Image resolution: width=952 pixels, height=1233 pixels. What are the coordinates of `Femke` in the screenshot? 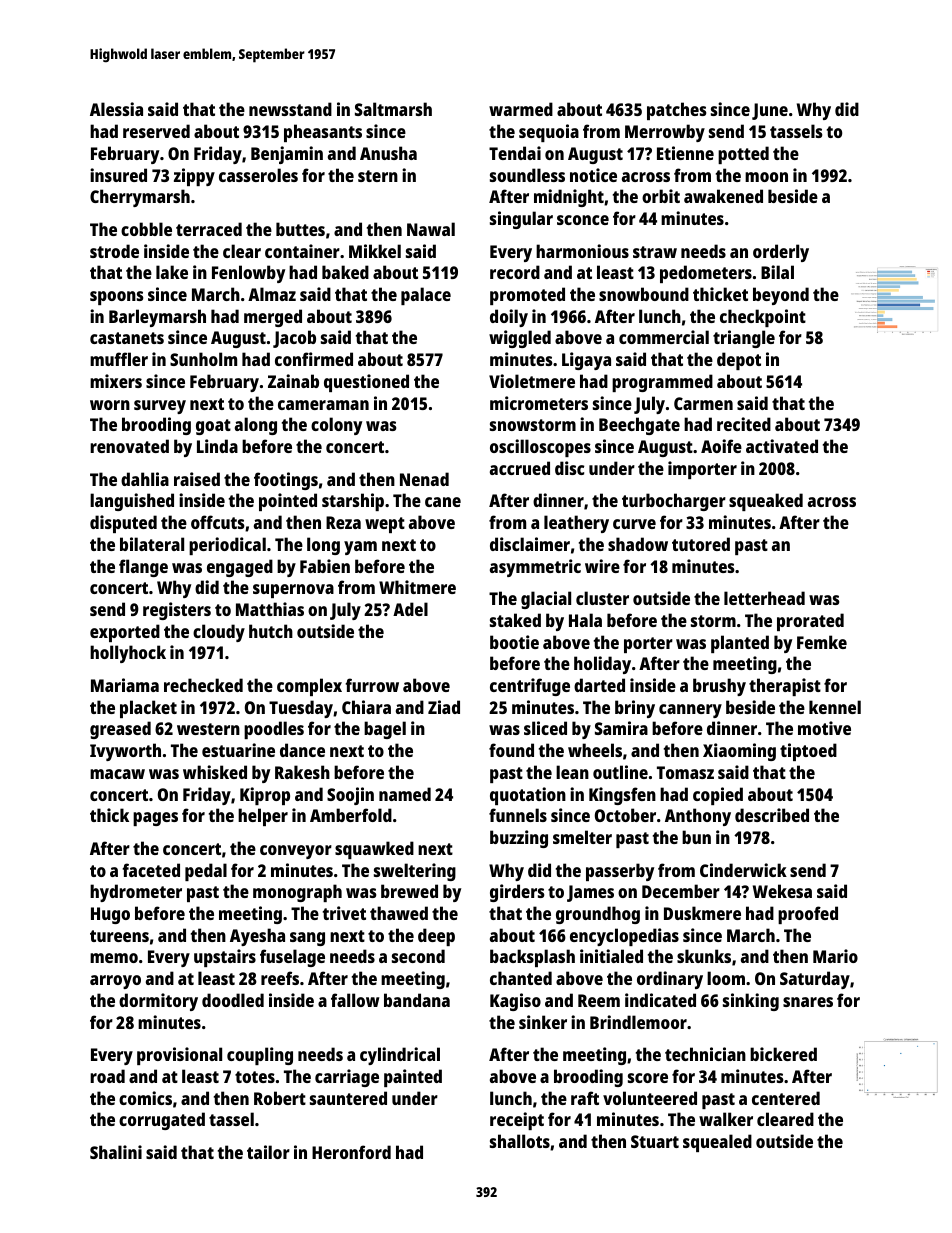 It's located at (822, 642).
